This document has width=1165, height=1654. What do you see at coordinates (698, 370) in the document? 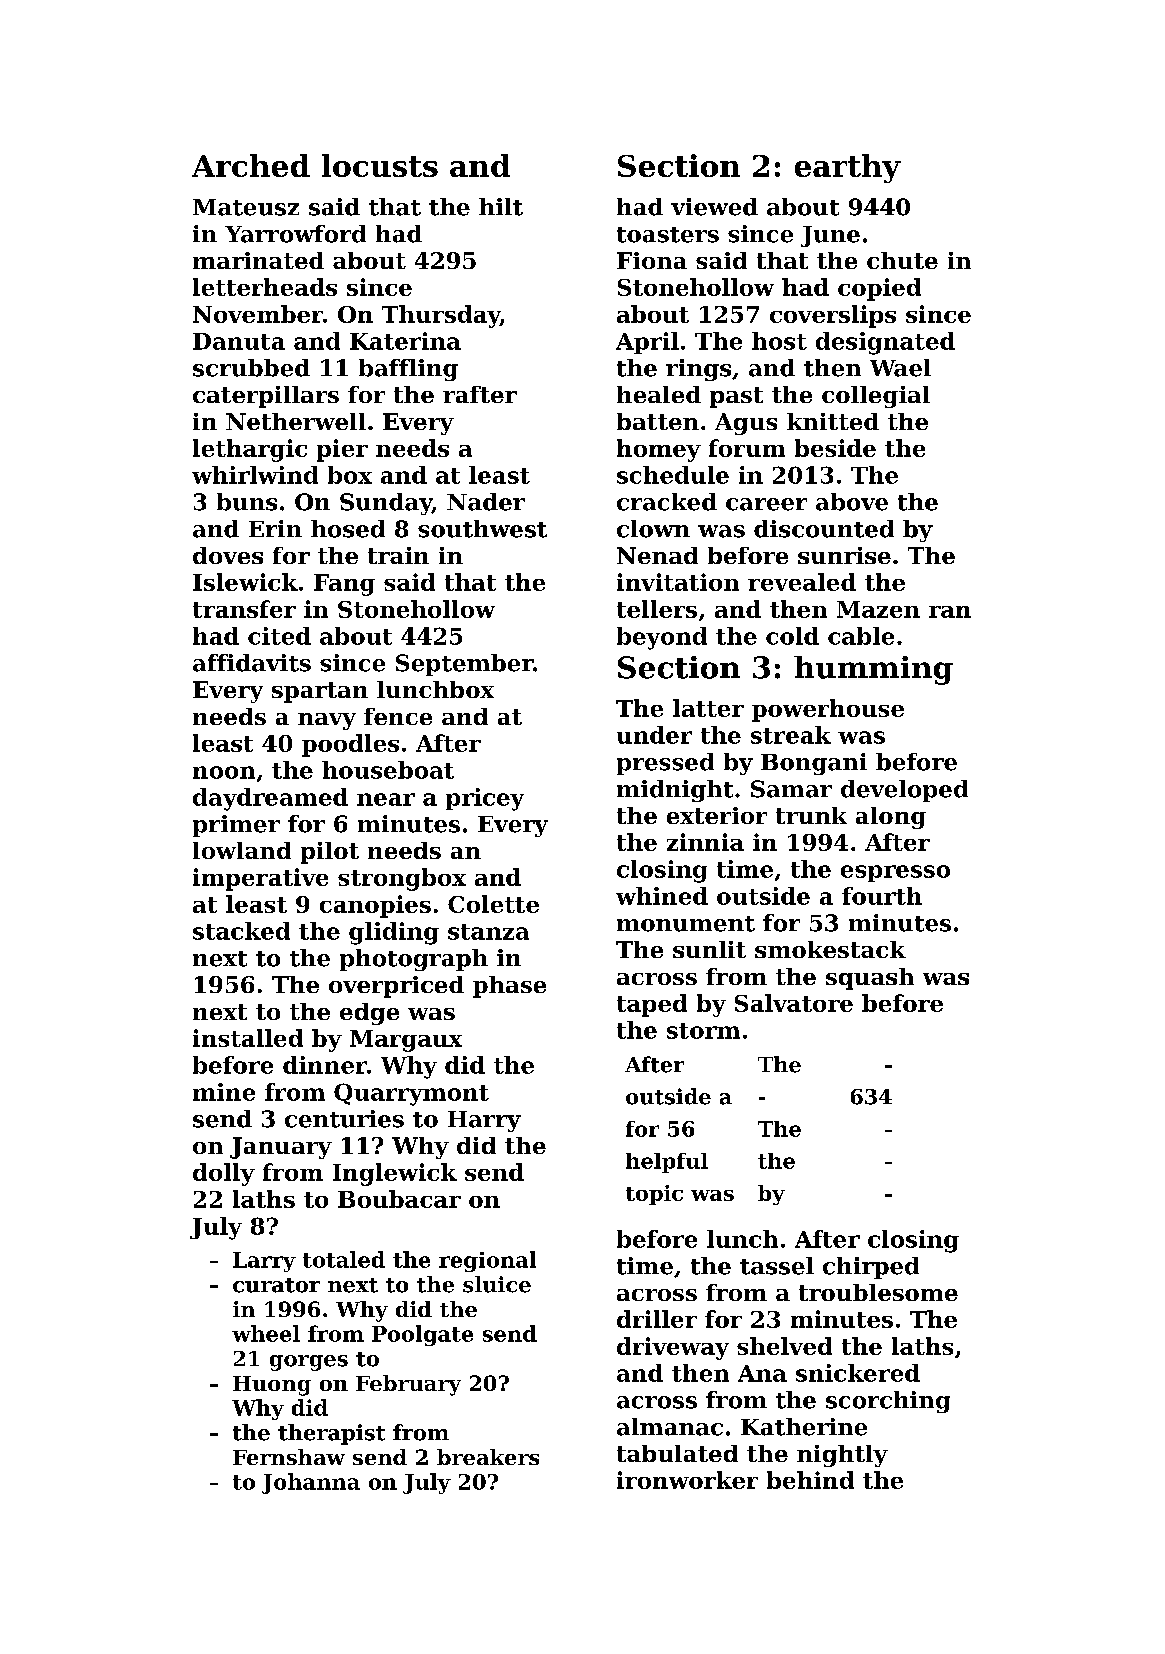
I see `rings` at bounding box center [698, 370].
